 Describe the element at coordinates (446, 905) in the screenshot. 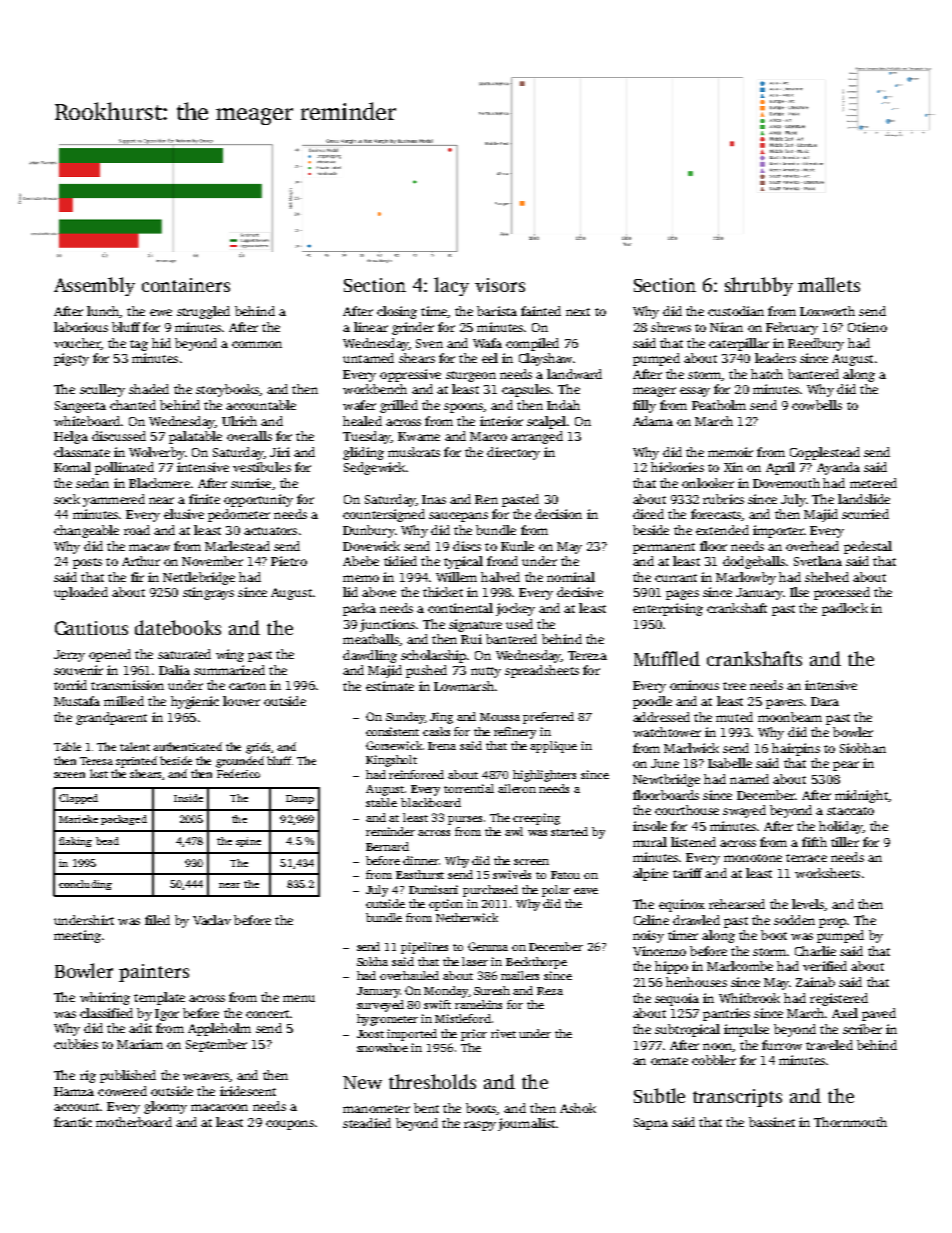

I see `option` at that location.
